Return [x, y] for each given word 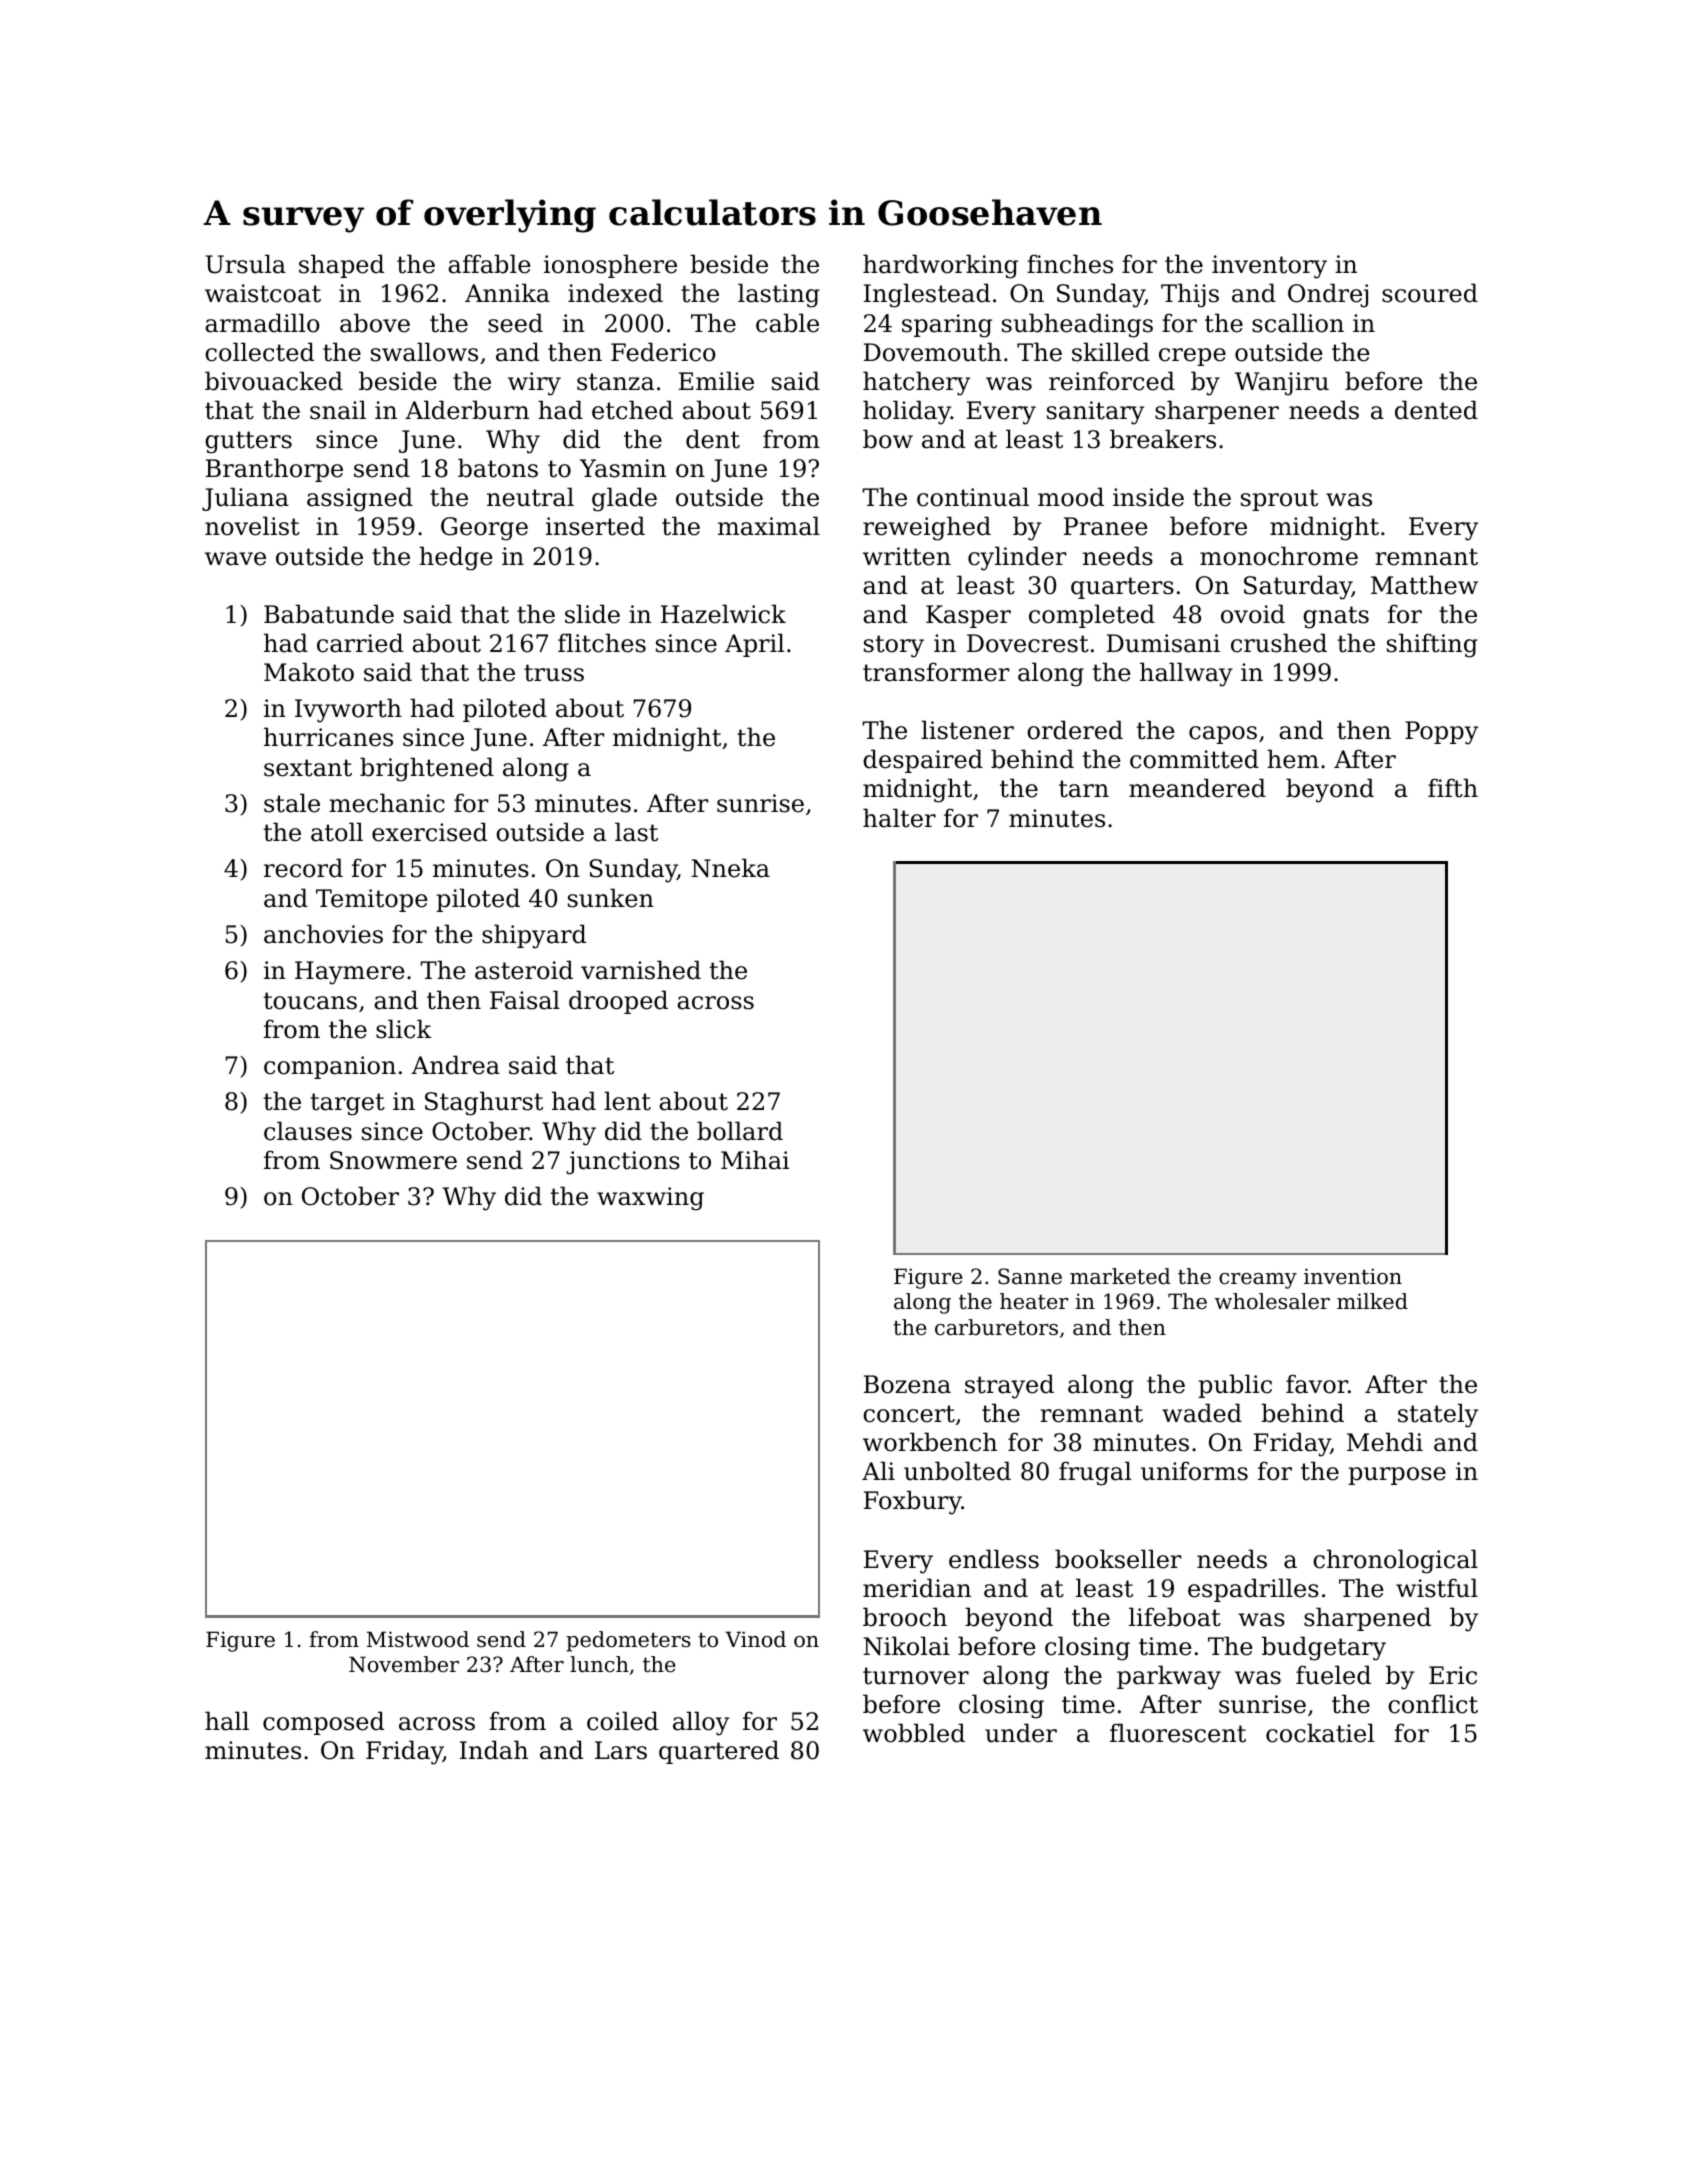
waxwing [650, 1199]
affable [489, 264]
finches [1070, 264]
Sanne [1030, 1276]
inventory [1269, 267]
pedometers [628, 1641]
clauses [308, 1131]
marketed [1120, 1276]
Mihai [755, 1160]
